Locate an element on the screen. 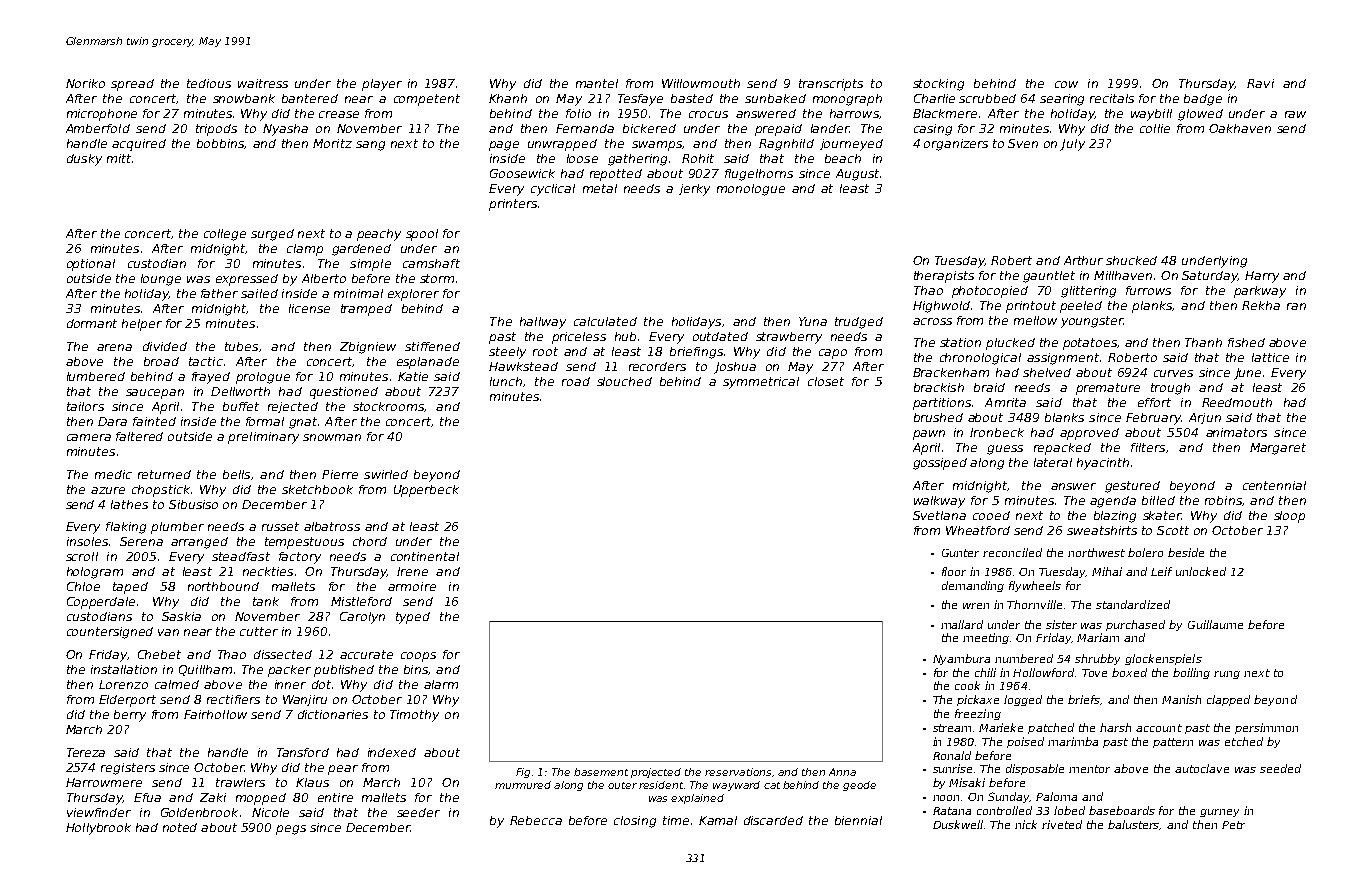 The width and height of the screenshot is (1372, 887). continental is located at coordinates (425, 556).
